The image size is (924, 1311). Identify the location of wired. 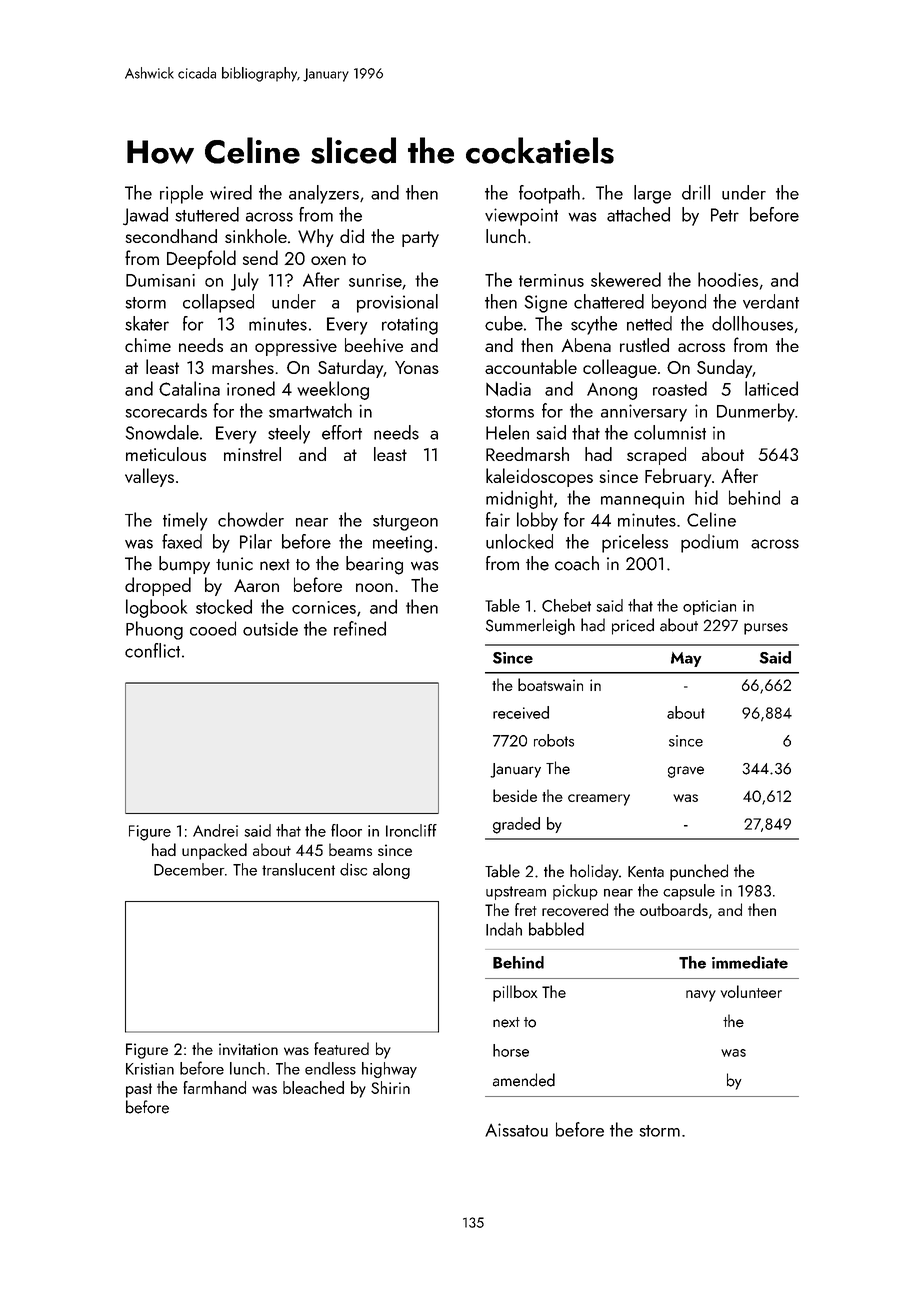
(231, 192).
